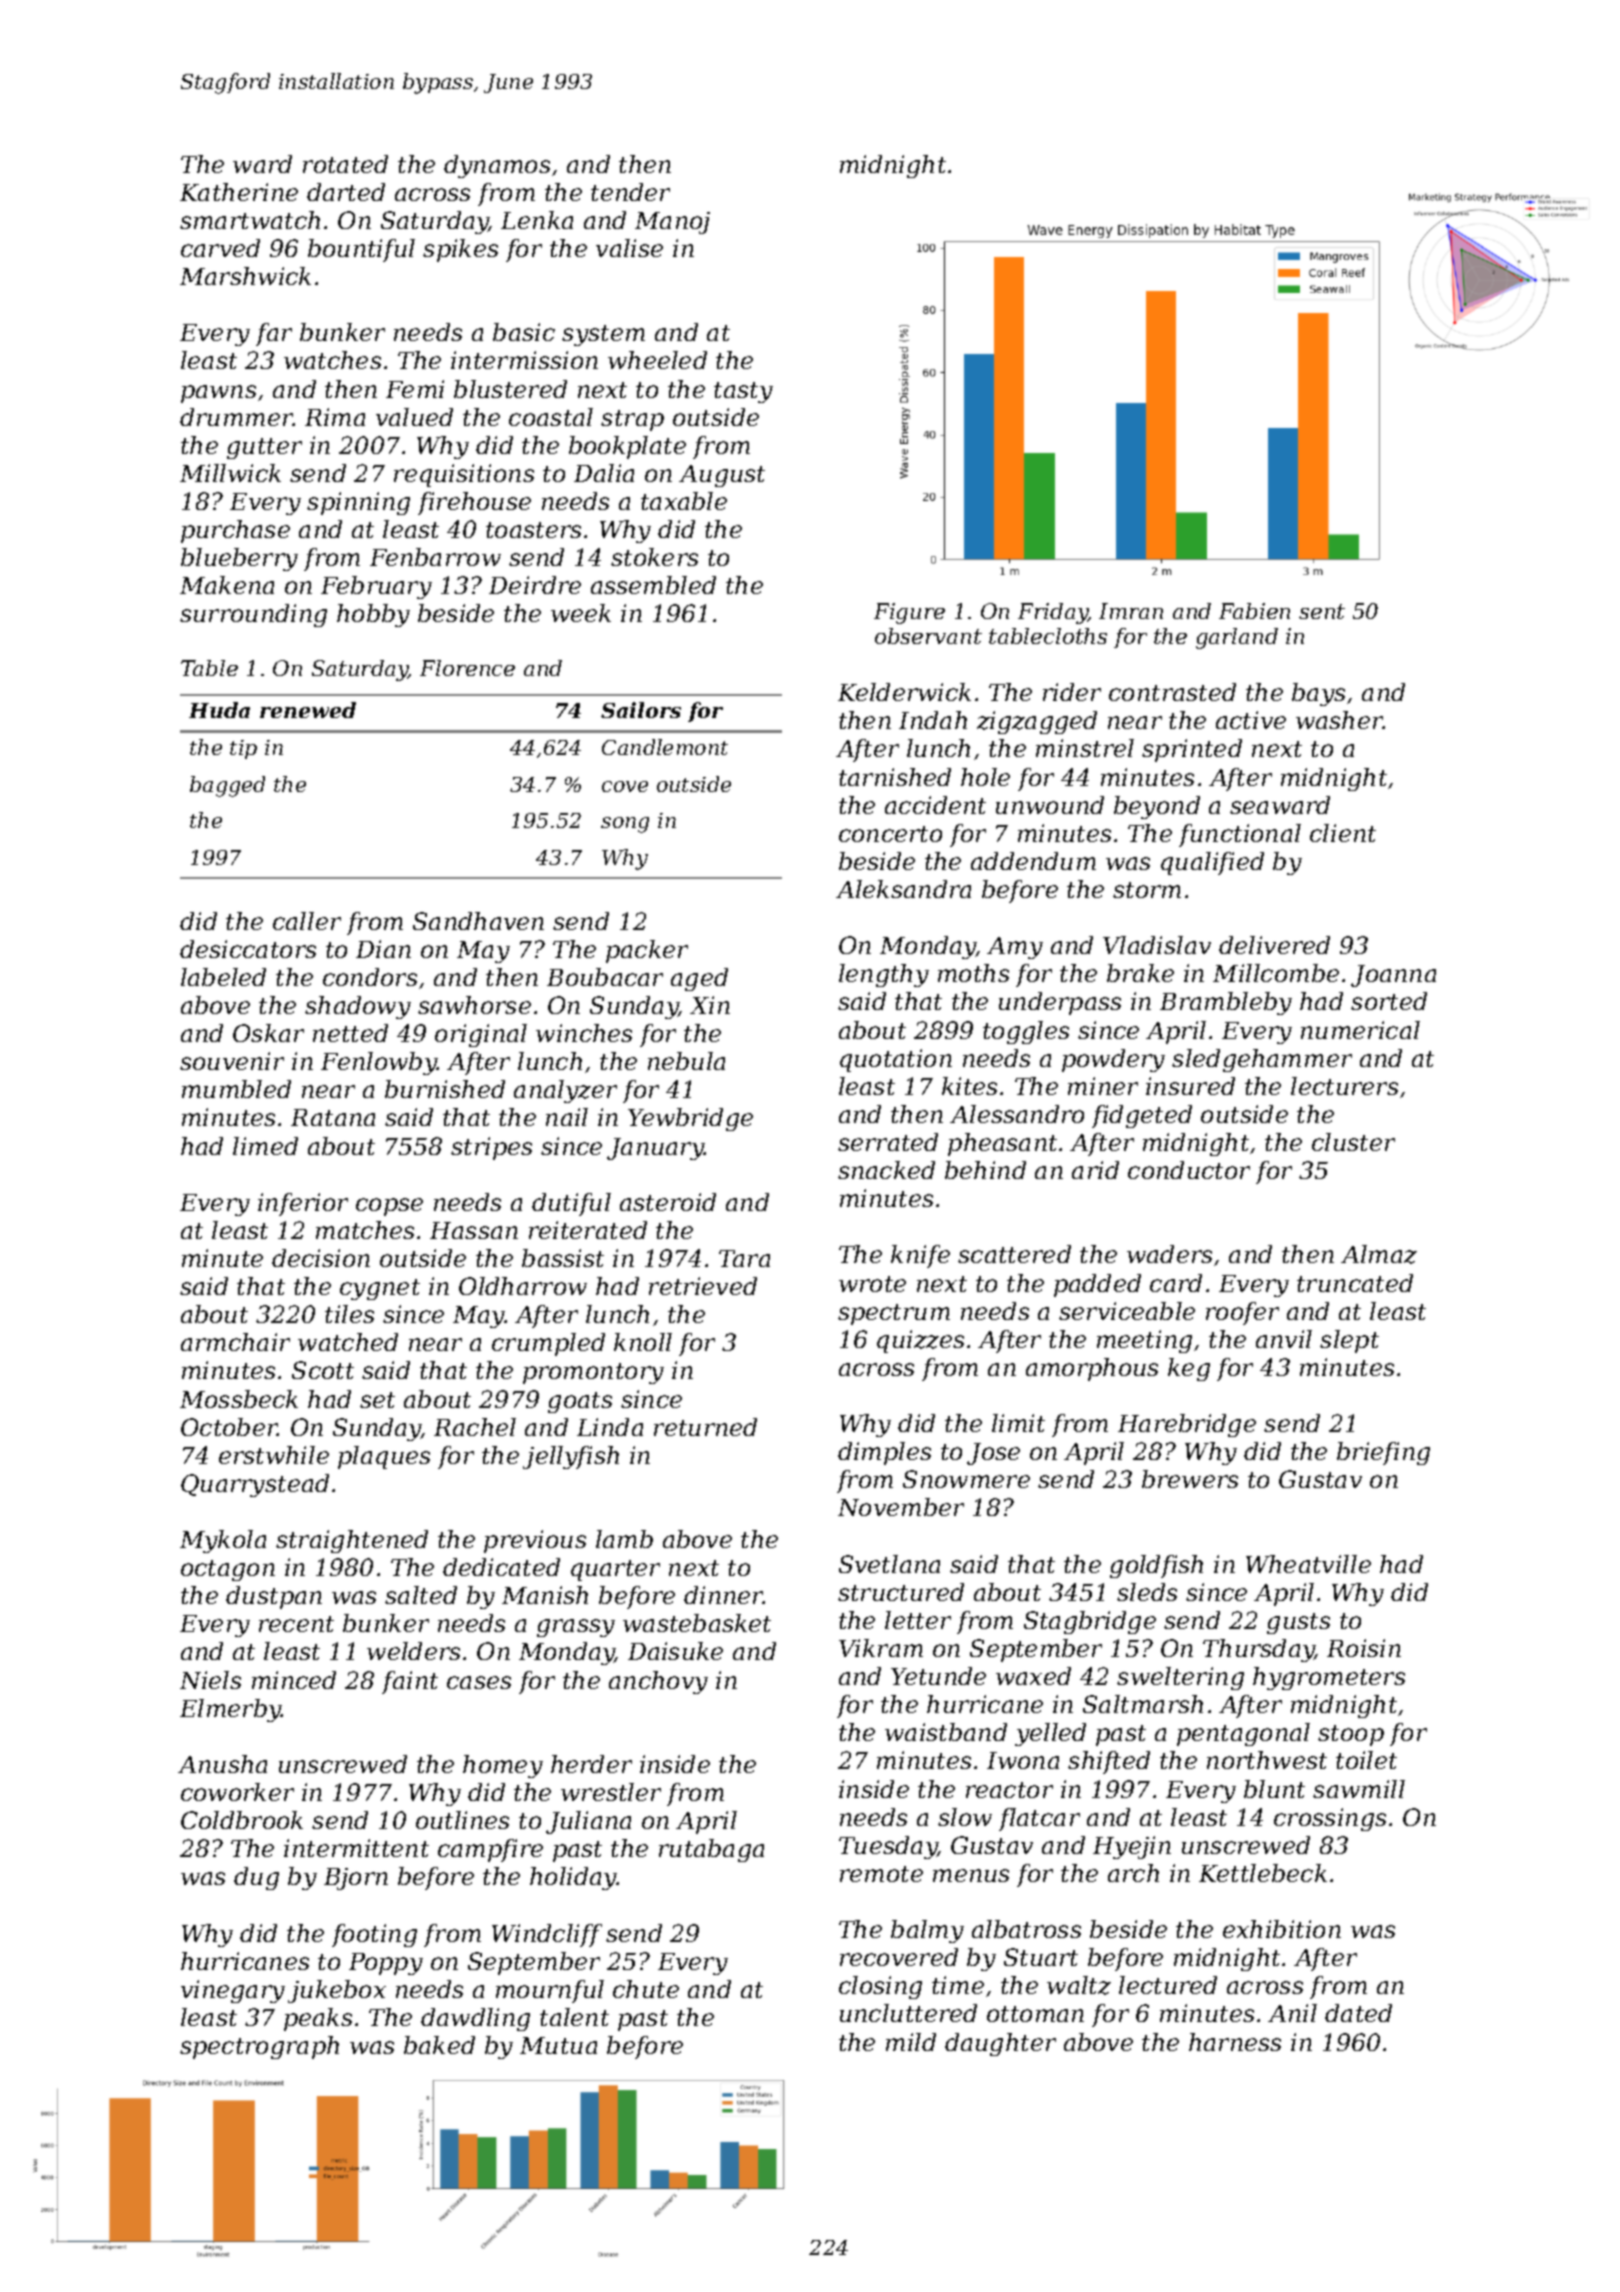  Describe the element at coordinates (610, 1427) in the screenshot. I see `Linda` at that location.
